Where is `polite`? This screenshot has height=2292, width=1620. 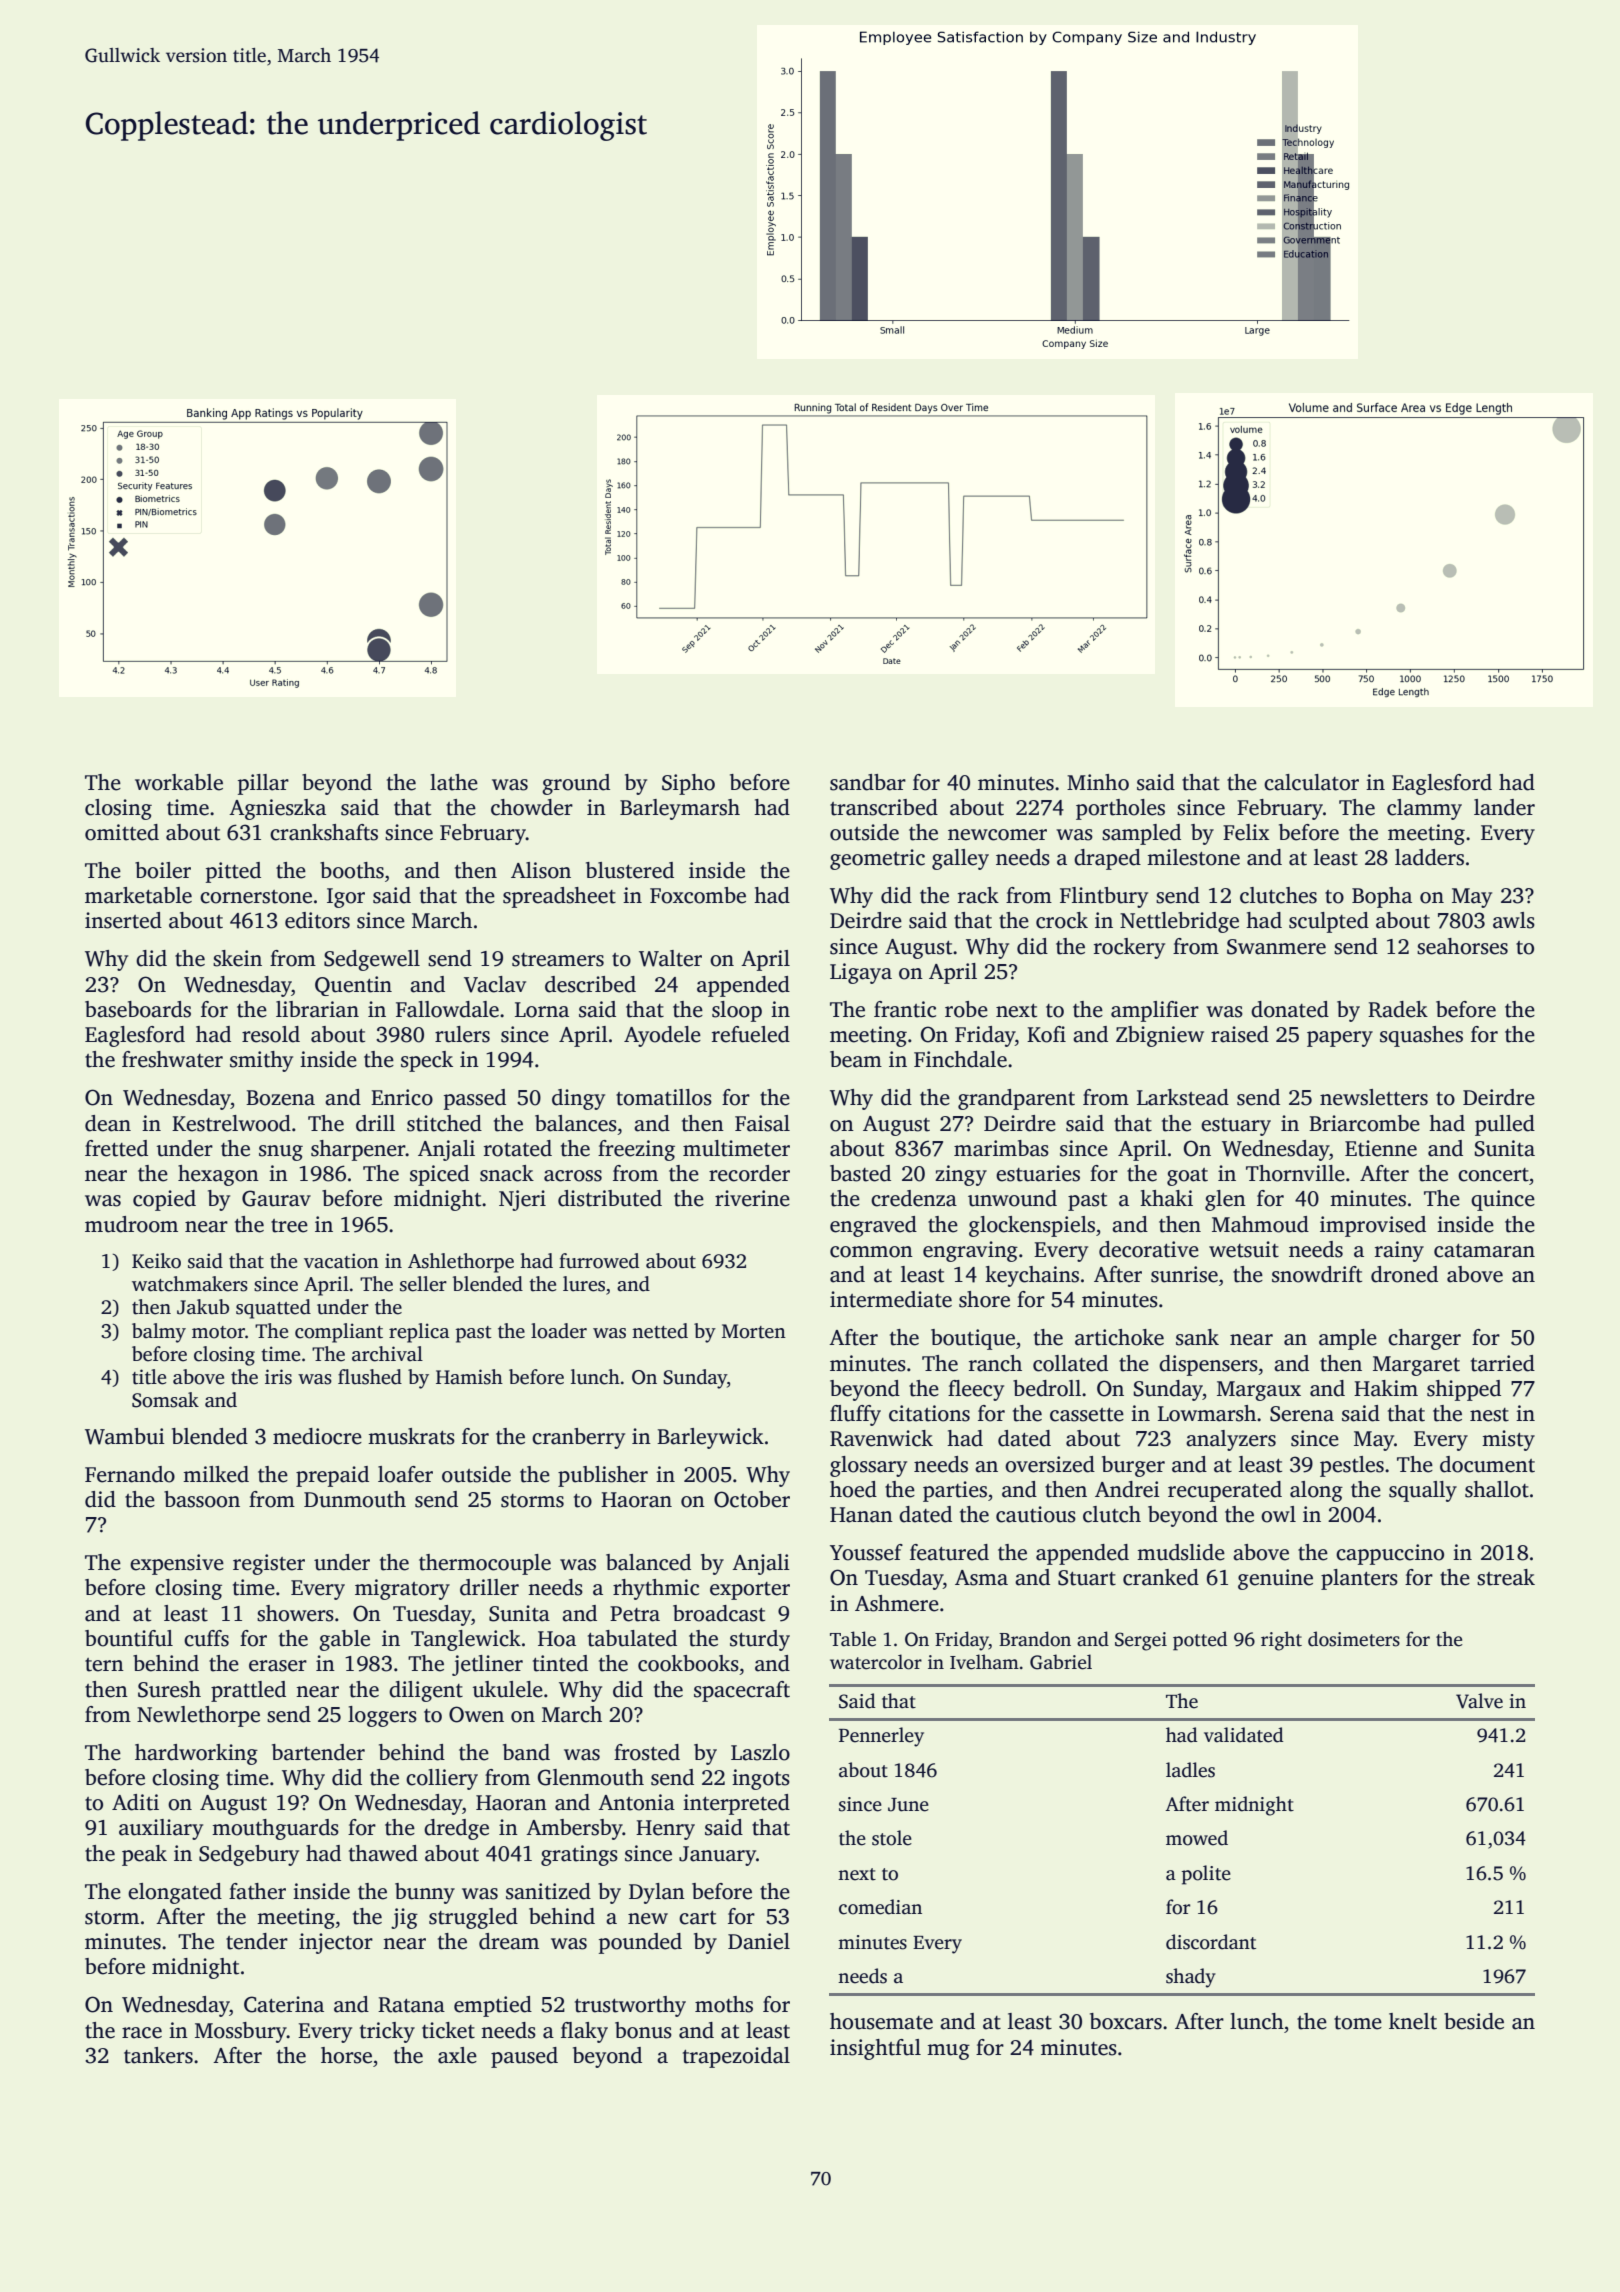 polite is located at coordinates (1206, 1875).
